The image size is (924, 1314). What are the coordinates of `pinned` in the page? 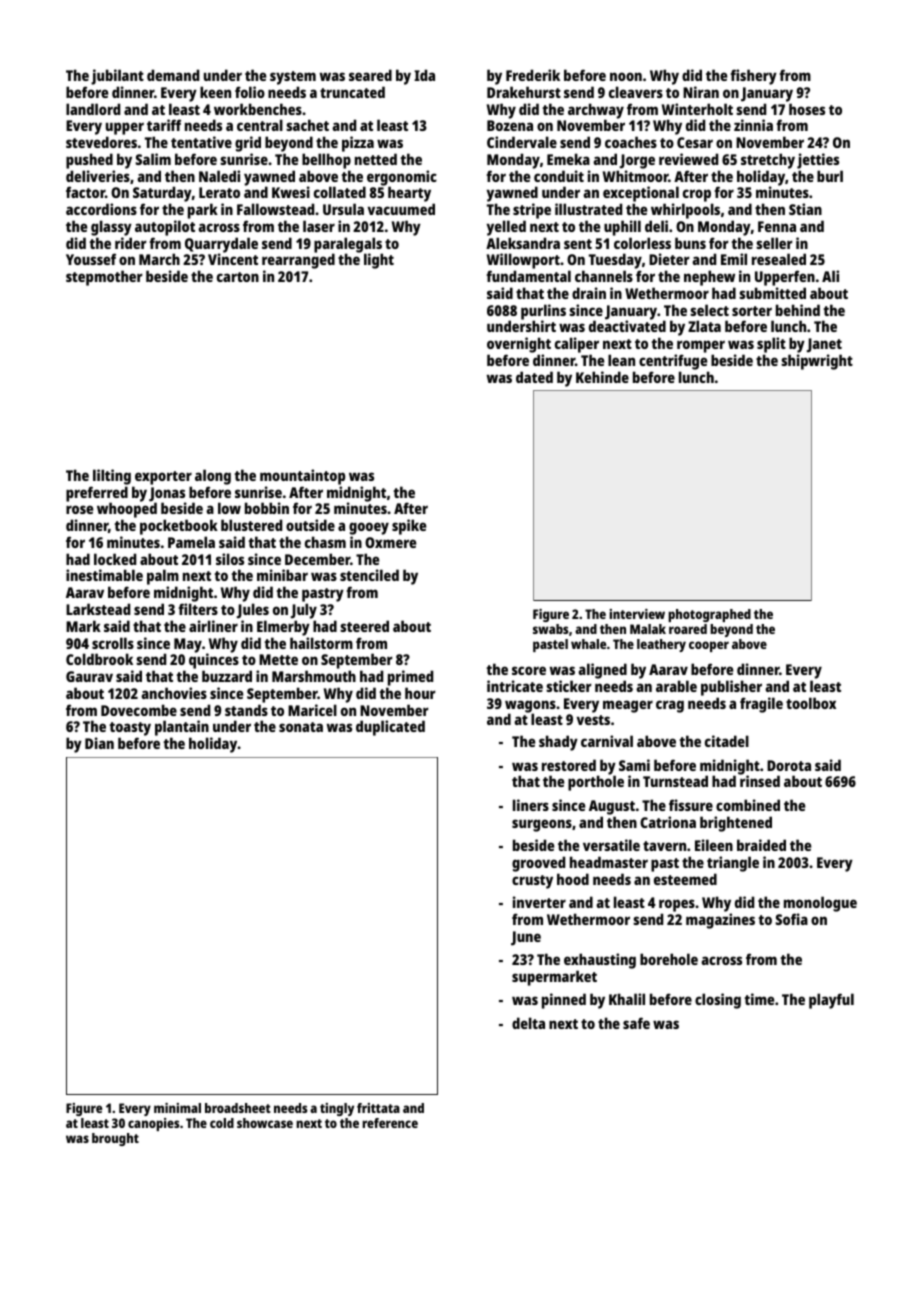 It's located at (564, 1001).
